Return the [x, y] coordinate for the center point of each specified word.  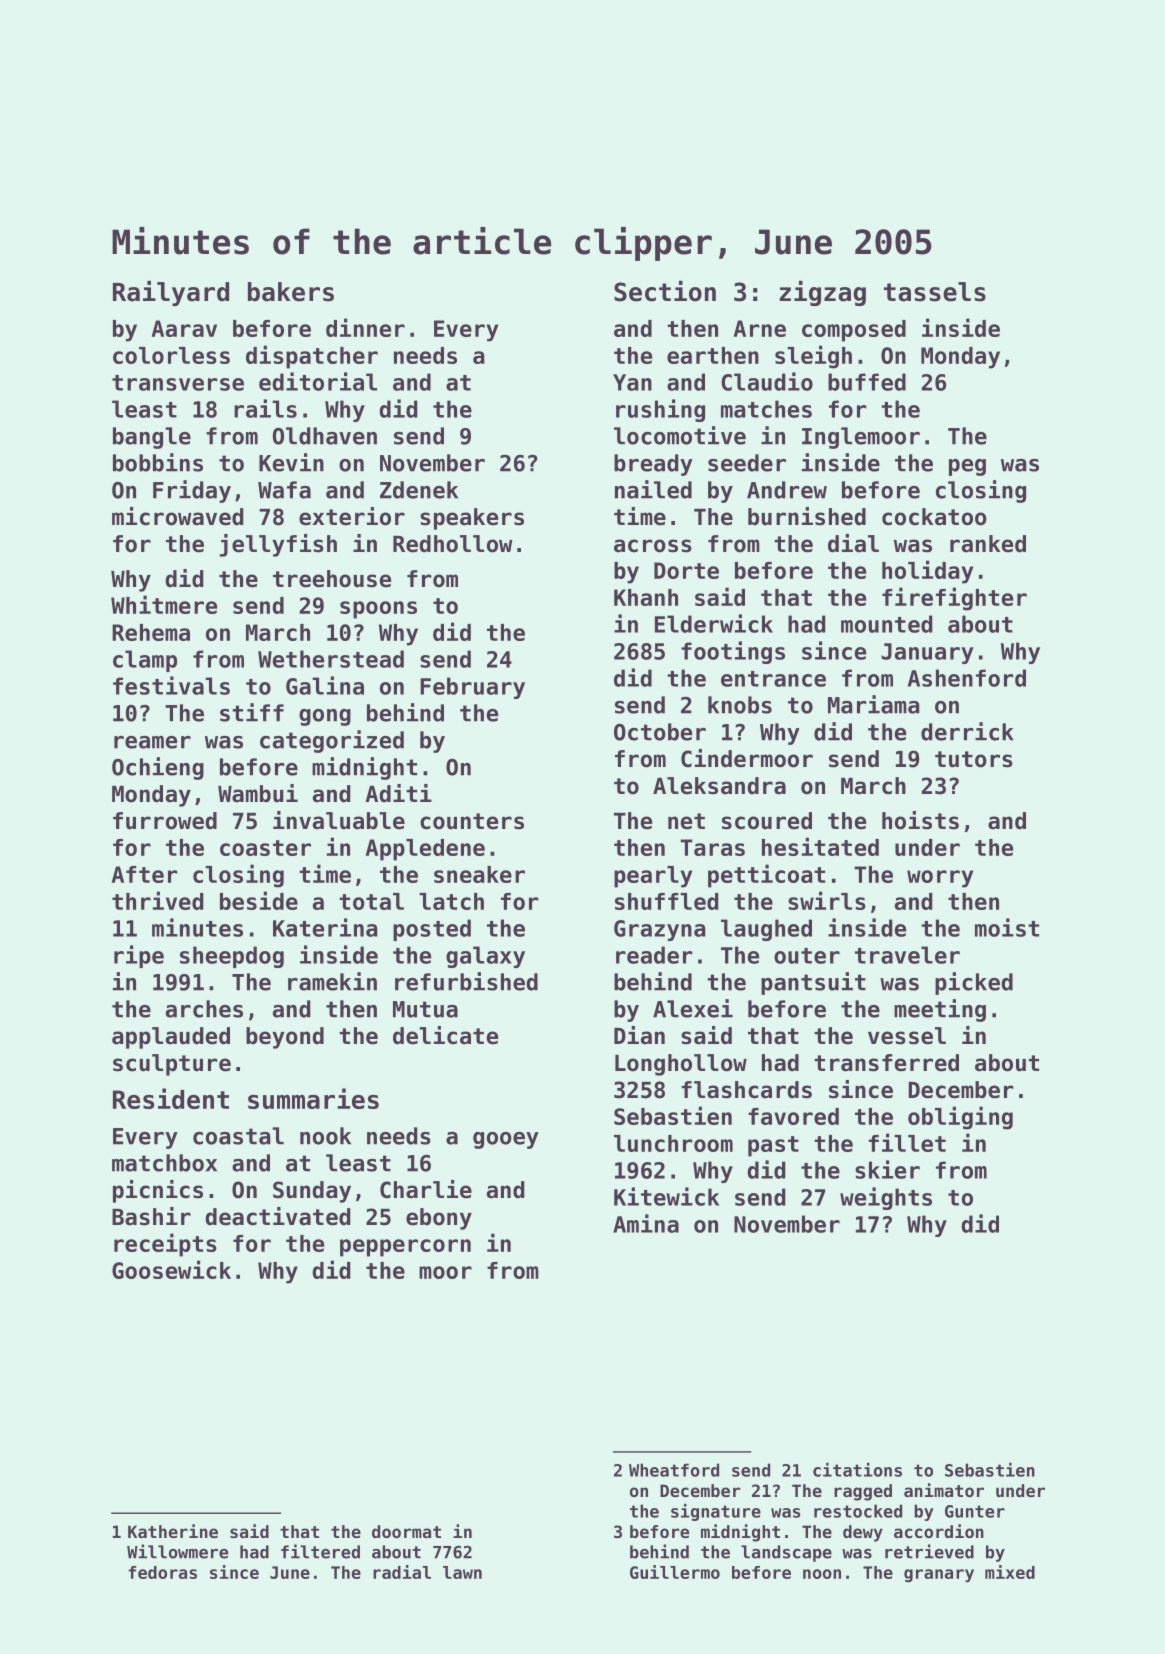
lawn [462, 1572]
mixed [1010, 1572]
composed [854, 331]
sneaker [479, 874]
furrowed [165, 821]
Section [665, 291]
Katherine [173, 1531]
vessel [907, 1036]
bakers [291, 292]
